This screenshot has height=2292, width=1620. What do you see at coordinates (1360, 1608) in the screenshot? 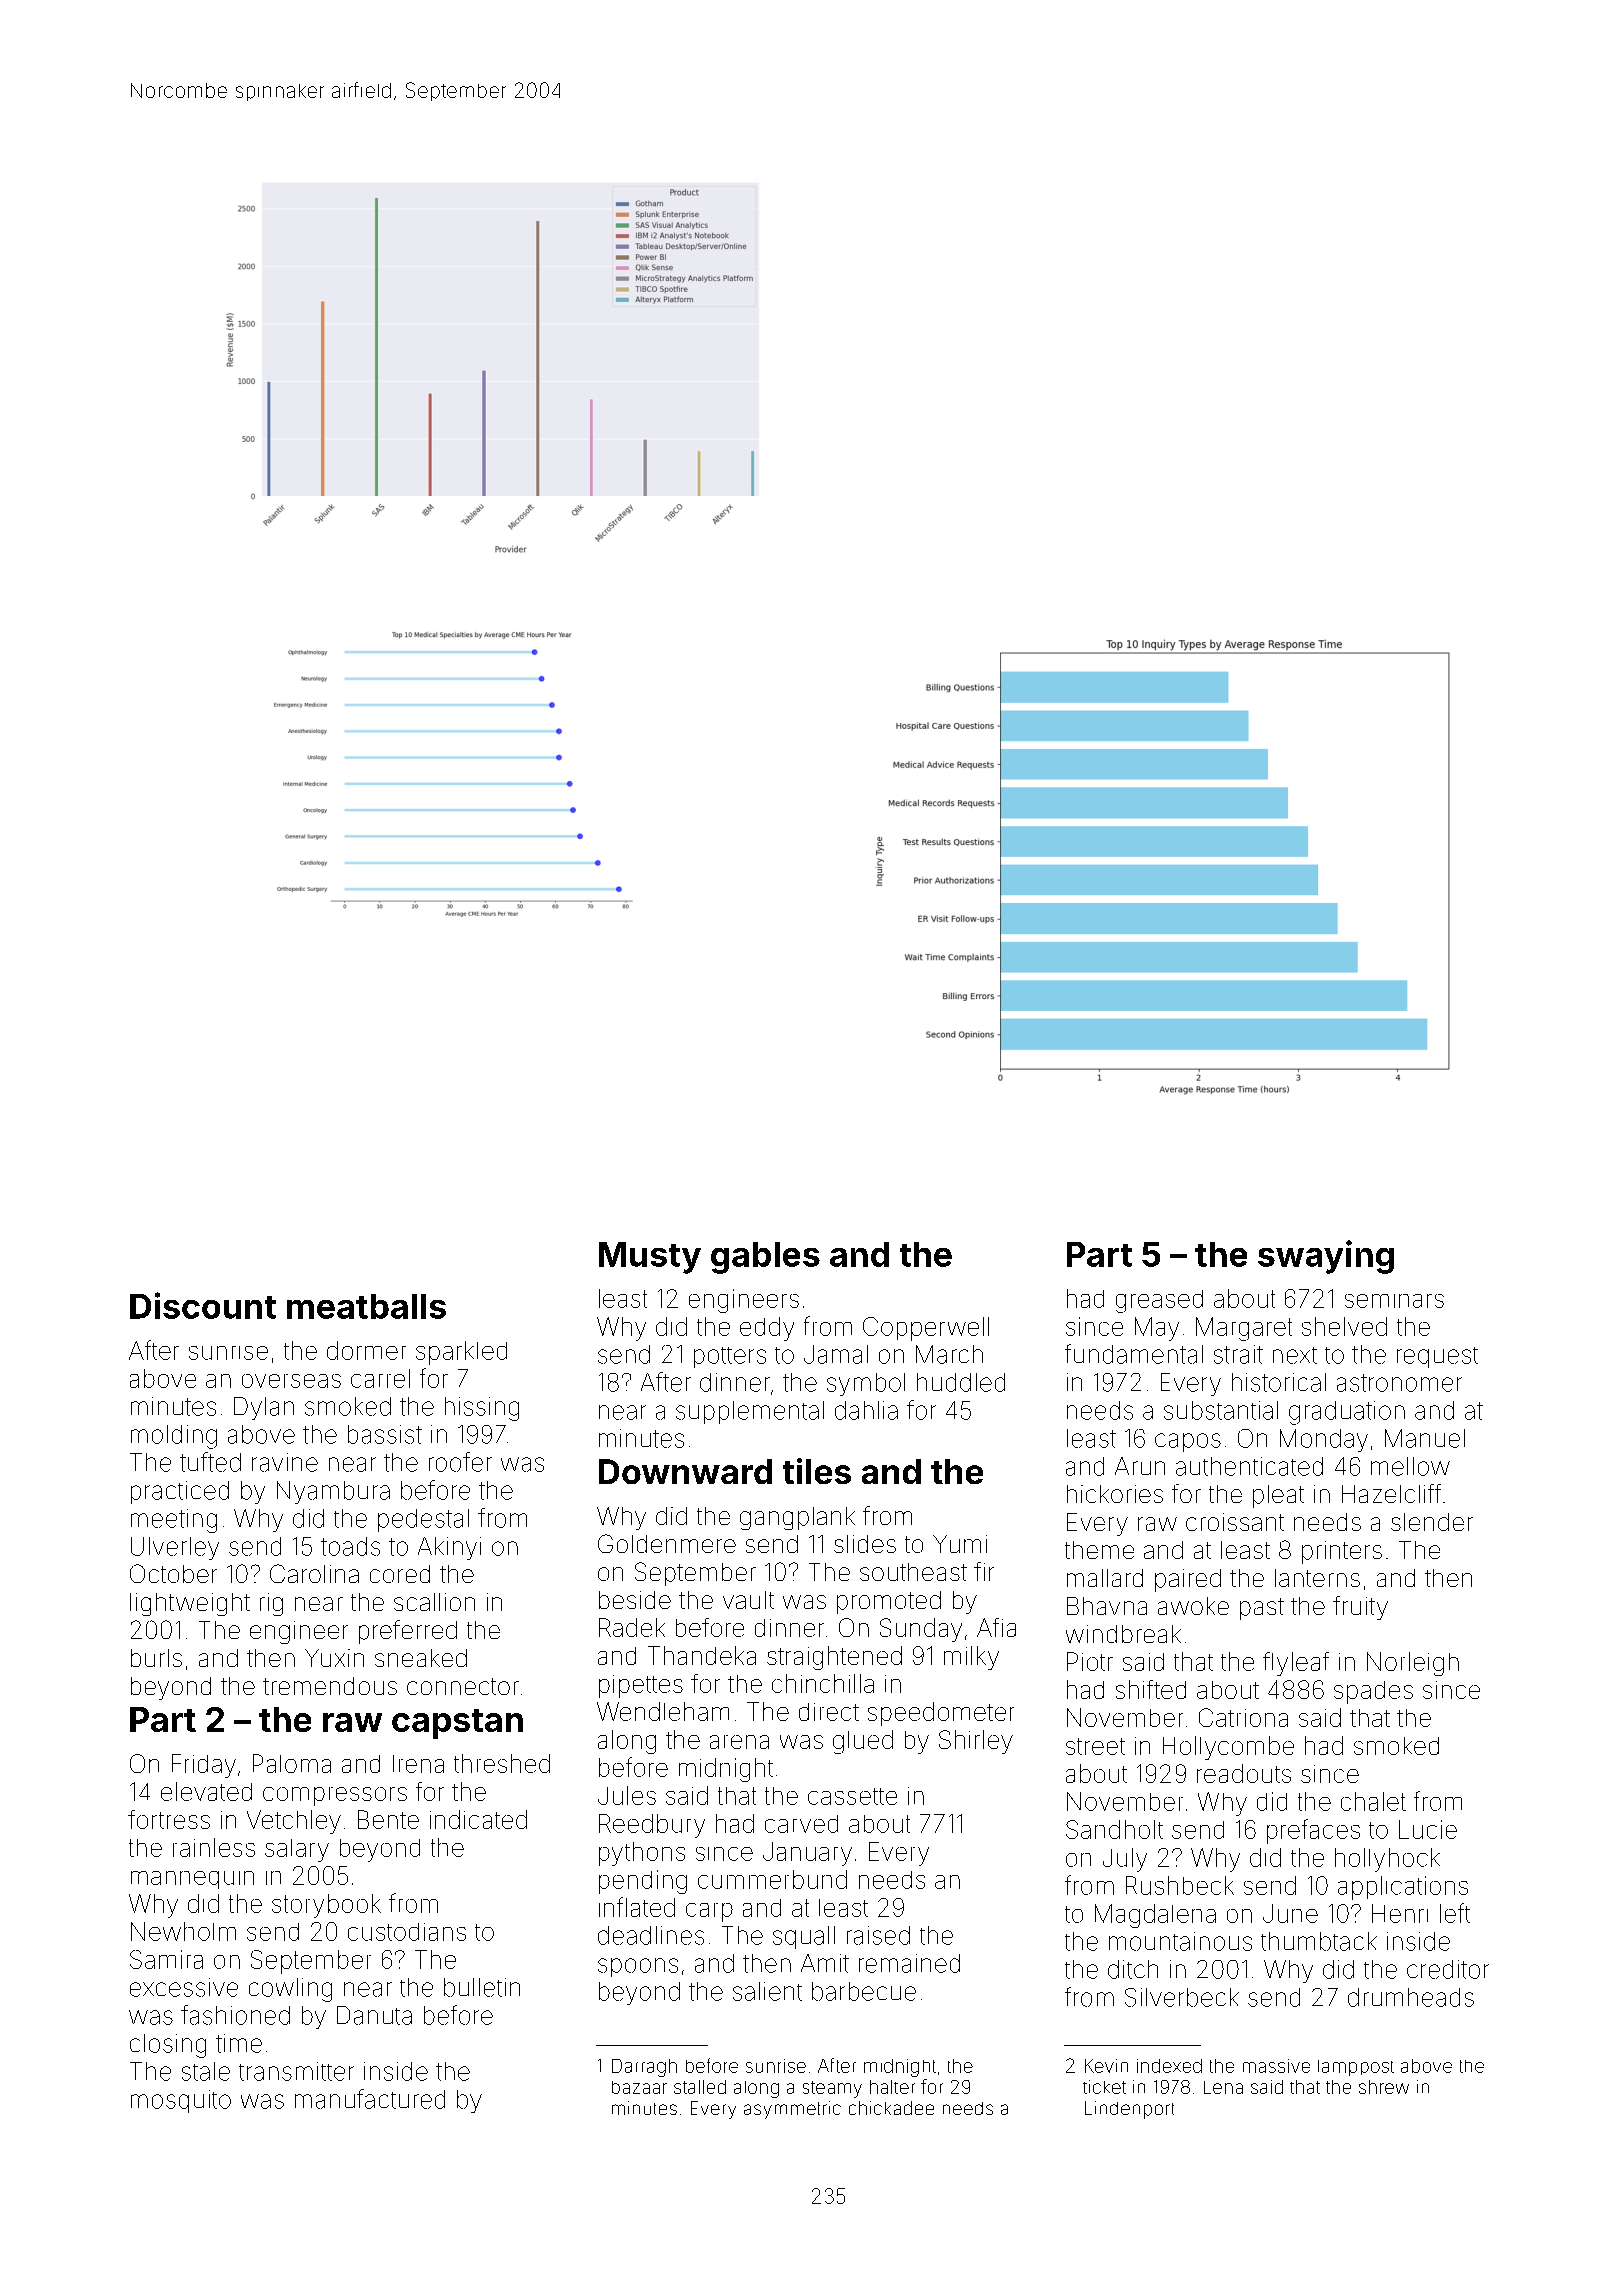
I see `fruity` at bounding box center [1360, 1608].
